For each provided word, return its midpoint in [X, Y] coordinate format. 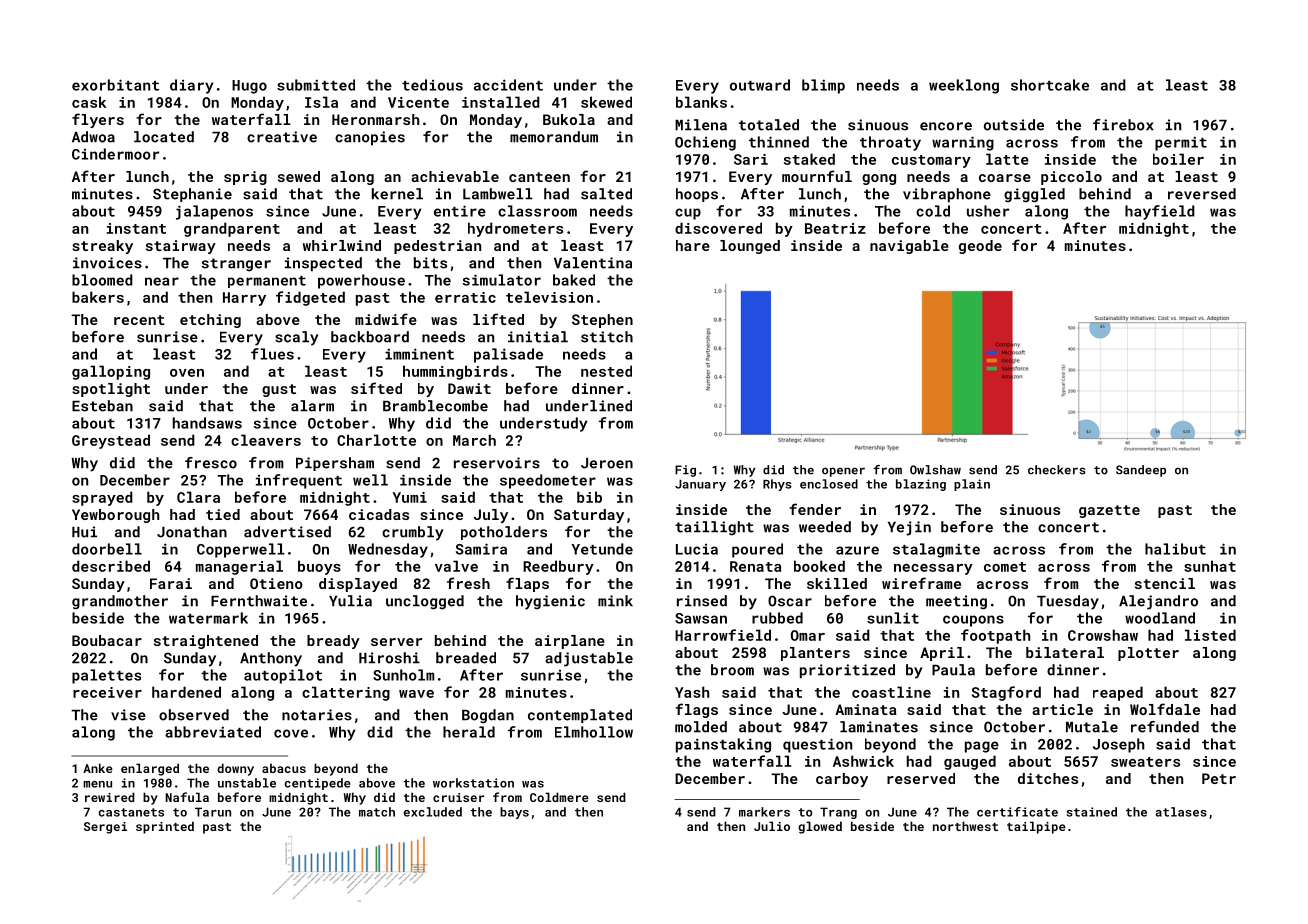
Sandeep [1141, 471]
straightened [206, 642]
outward [760, 85]
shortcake [1050, 85]
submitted [316, 85]
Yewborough [115, 516]
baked [574, 280]
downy [235, 769]
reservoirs [497, 463]
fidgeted [310, 298]
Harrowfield [723, 635]
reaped [1118, 693]
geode [980, 247]
